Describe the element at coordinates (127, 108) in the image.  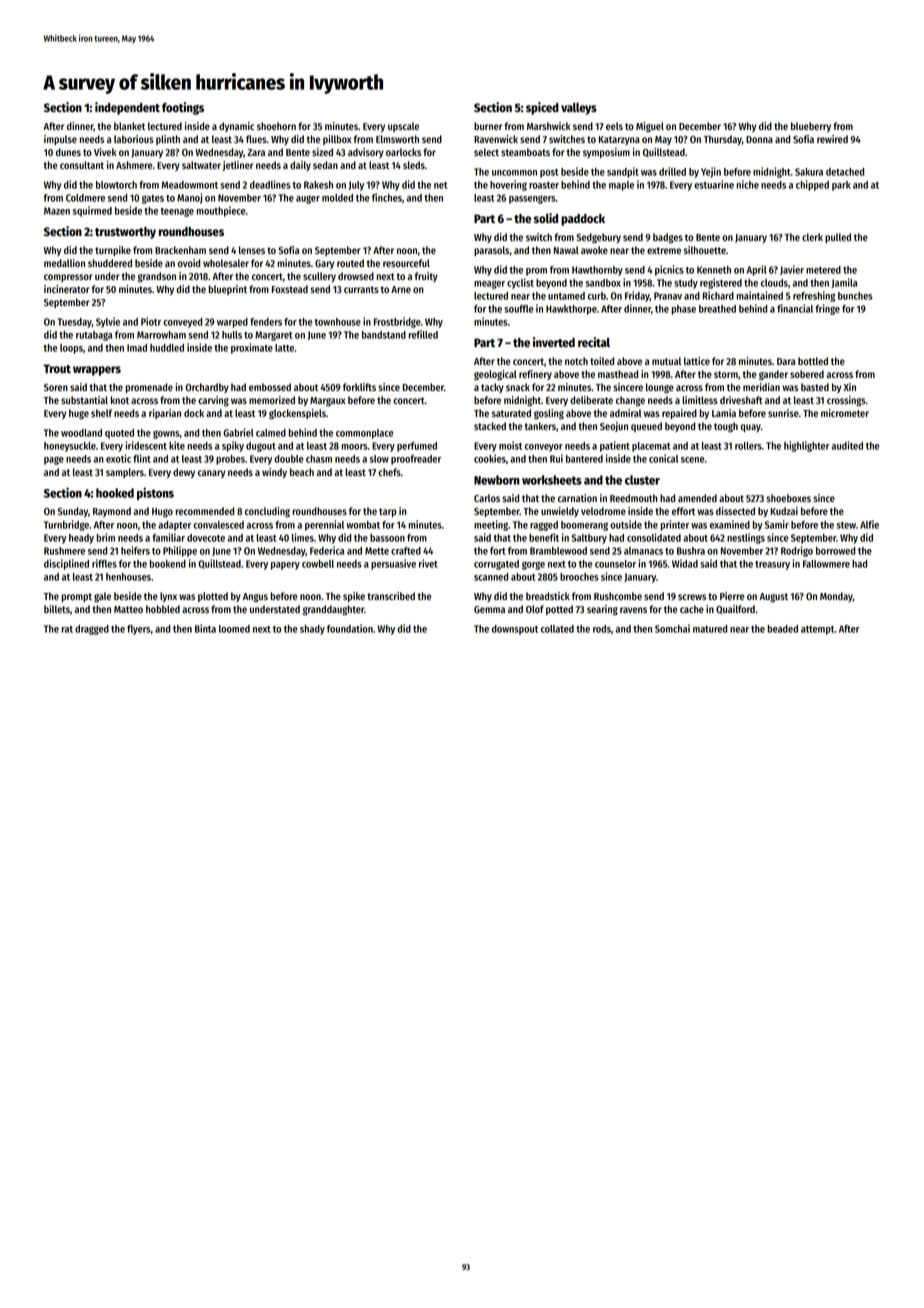
I see `independent` at that location.
